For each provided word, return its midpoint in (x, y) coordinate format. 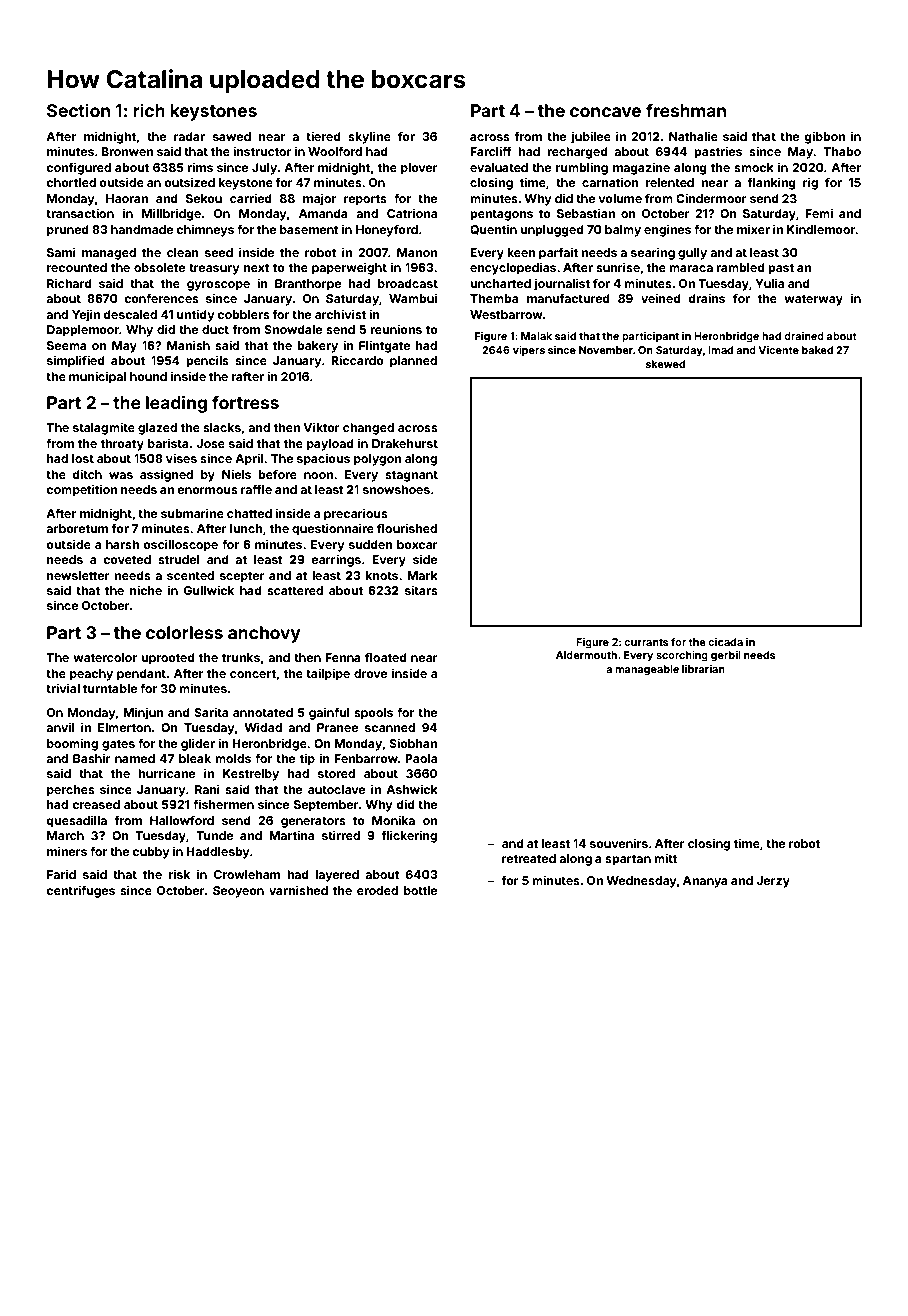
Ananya (705, 882)
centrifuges (80, 891)
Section (78, 110)
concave (605, 112)
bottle (420, 890)
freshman (686, 110)
